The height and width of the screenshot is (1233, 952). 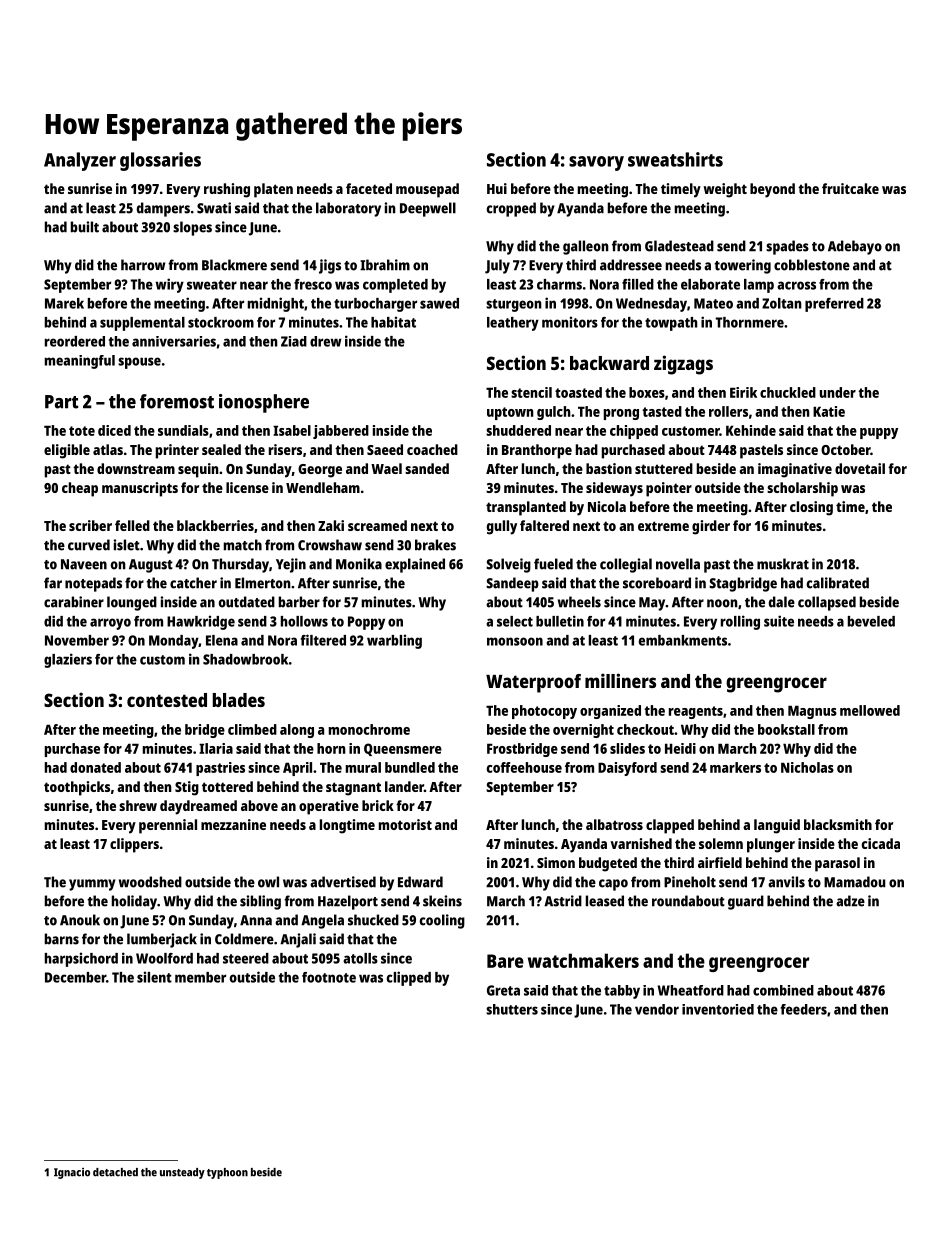 What do you see at coordinates (294, 341) in the screenshot?
I see `Ziad` at bounding box center [294, 341].
